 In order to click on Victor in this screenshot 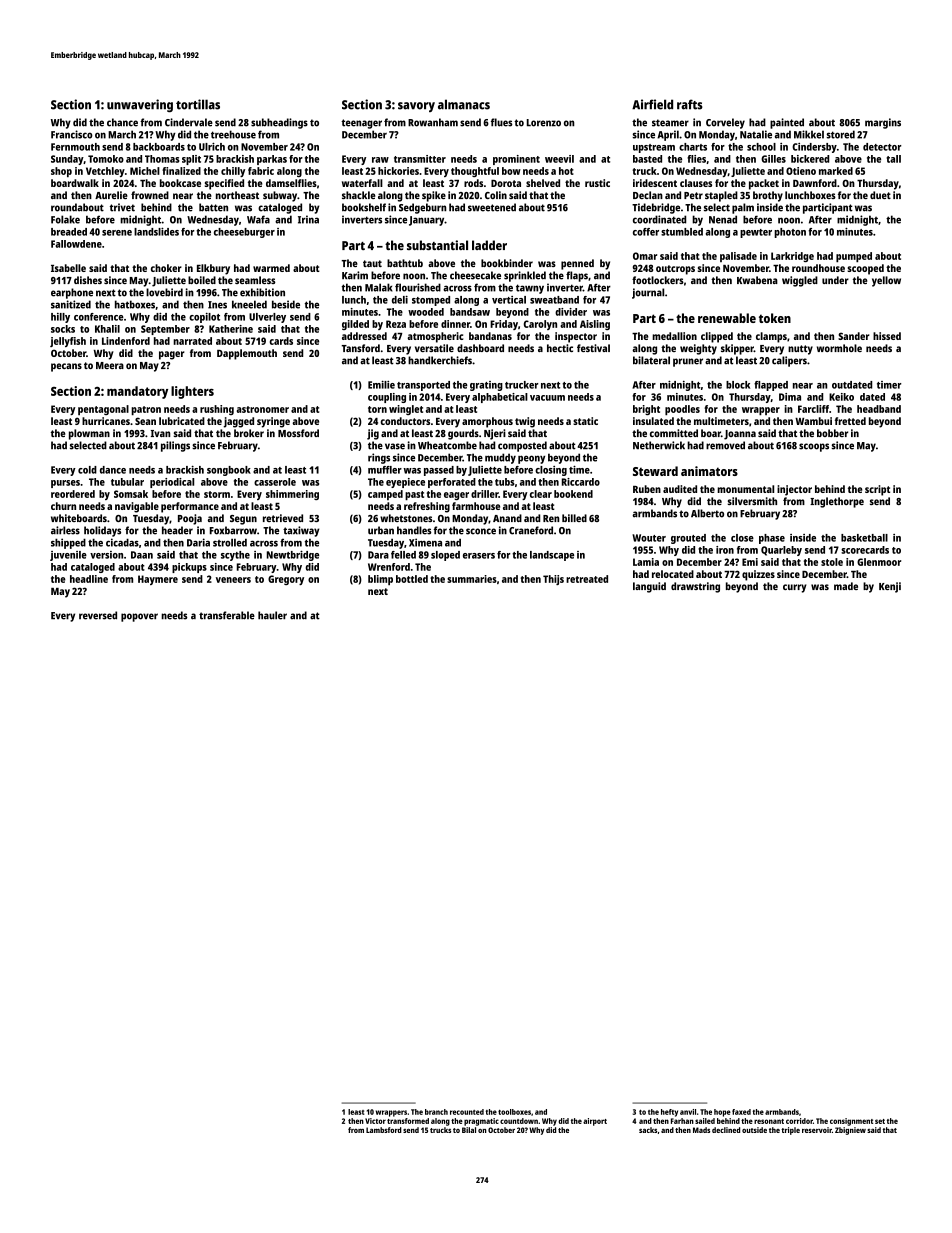, I will do `click(375, 1121)`.
